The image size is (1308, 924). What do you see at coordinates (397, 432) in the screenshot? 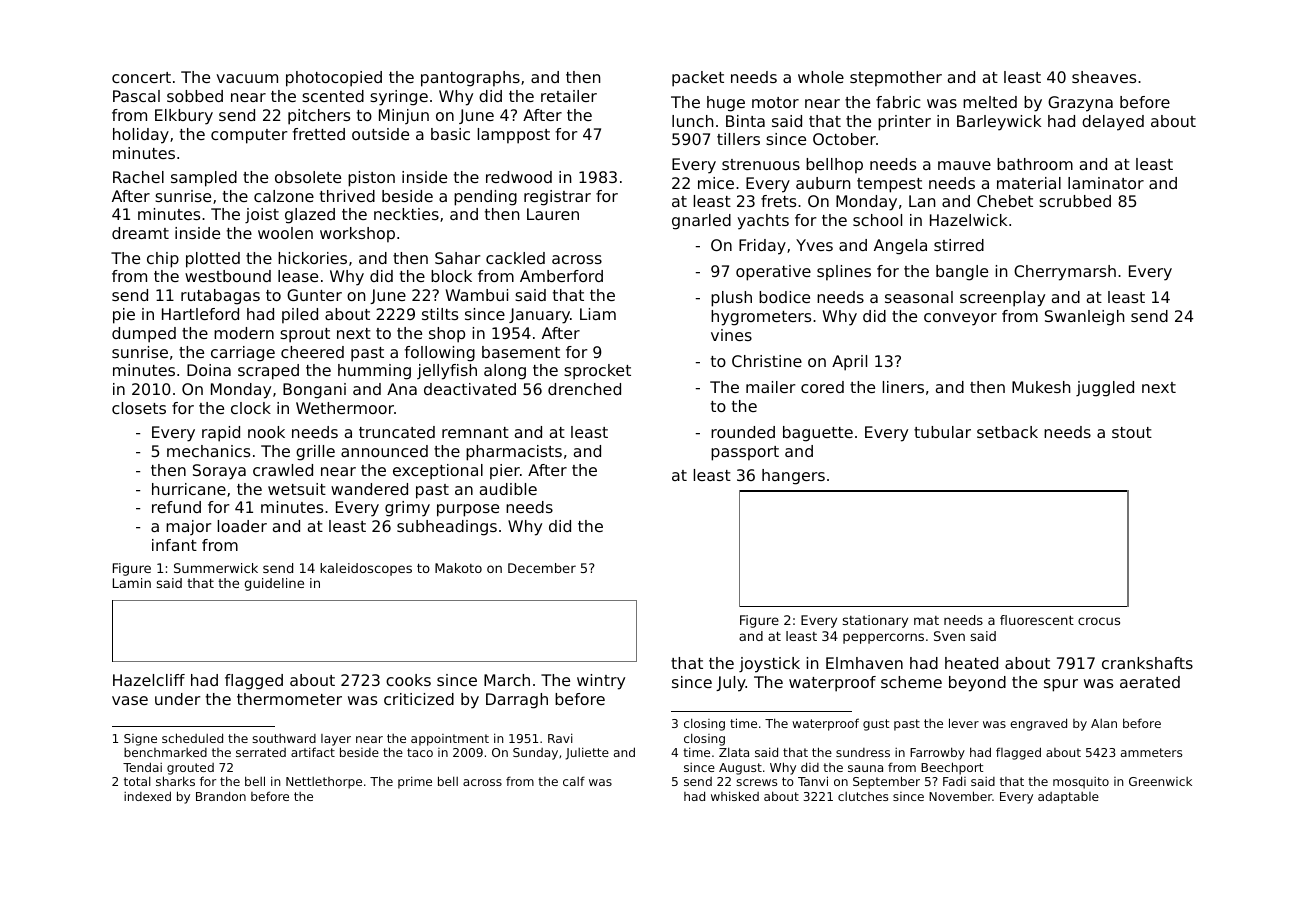
I see `truncated` at bounding box center [397, 432].
